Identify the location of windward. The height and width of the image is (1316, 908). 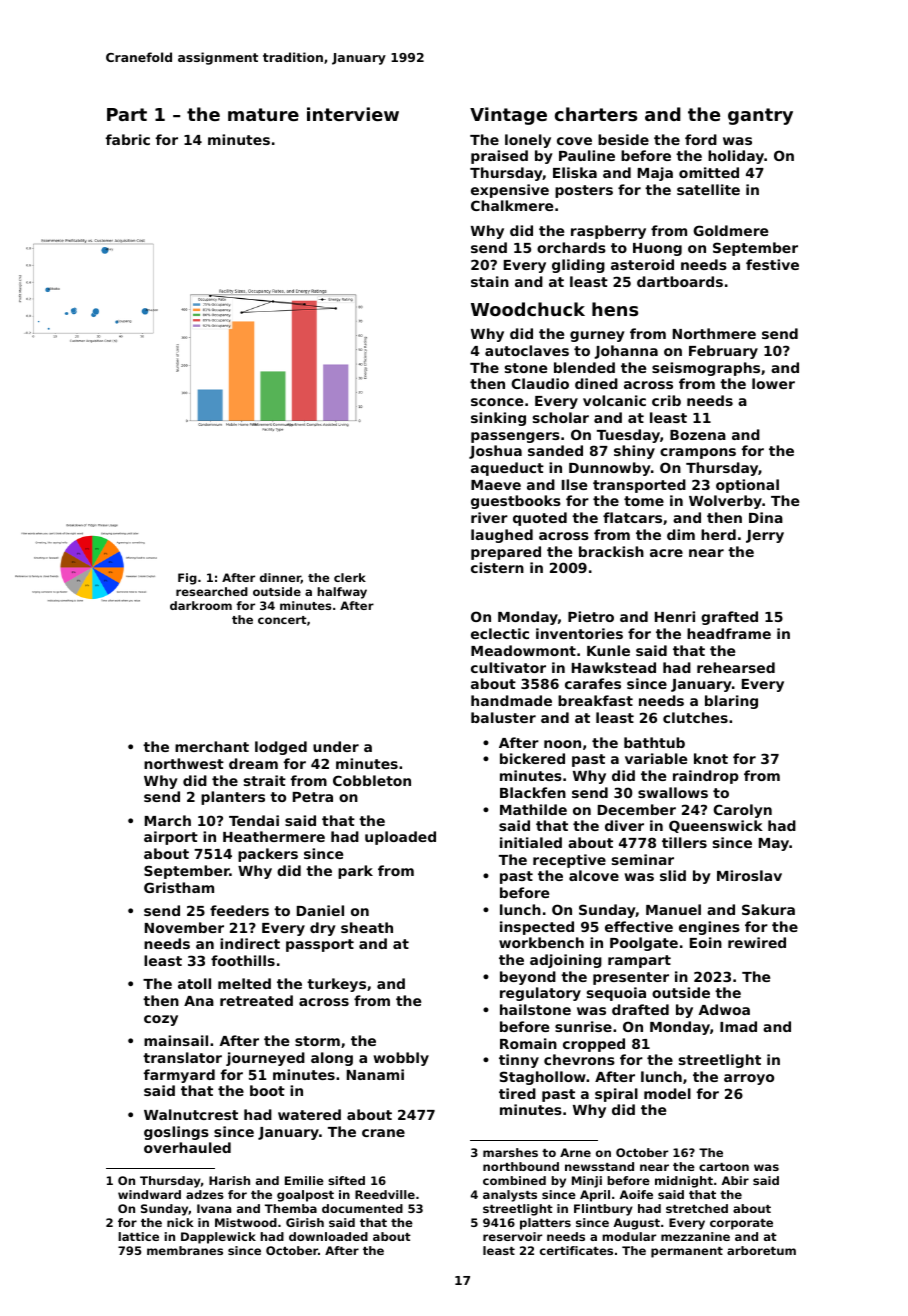
(149, 1194).
